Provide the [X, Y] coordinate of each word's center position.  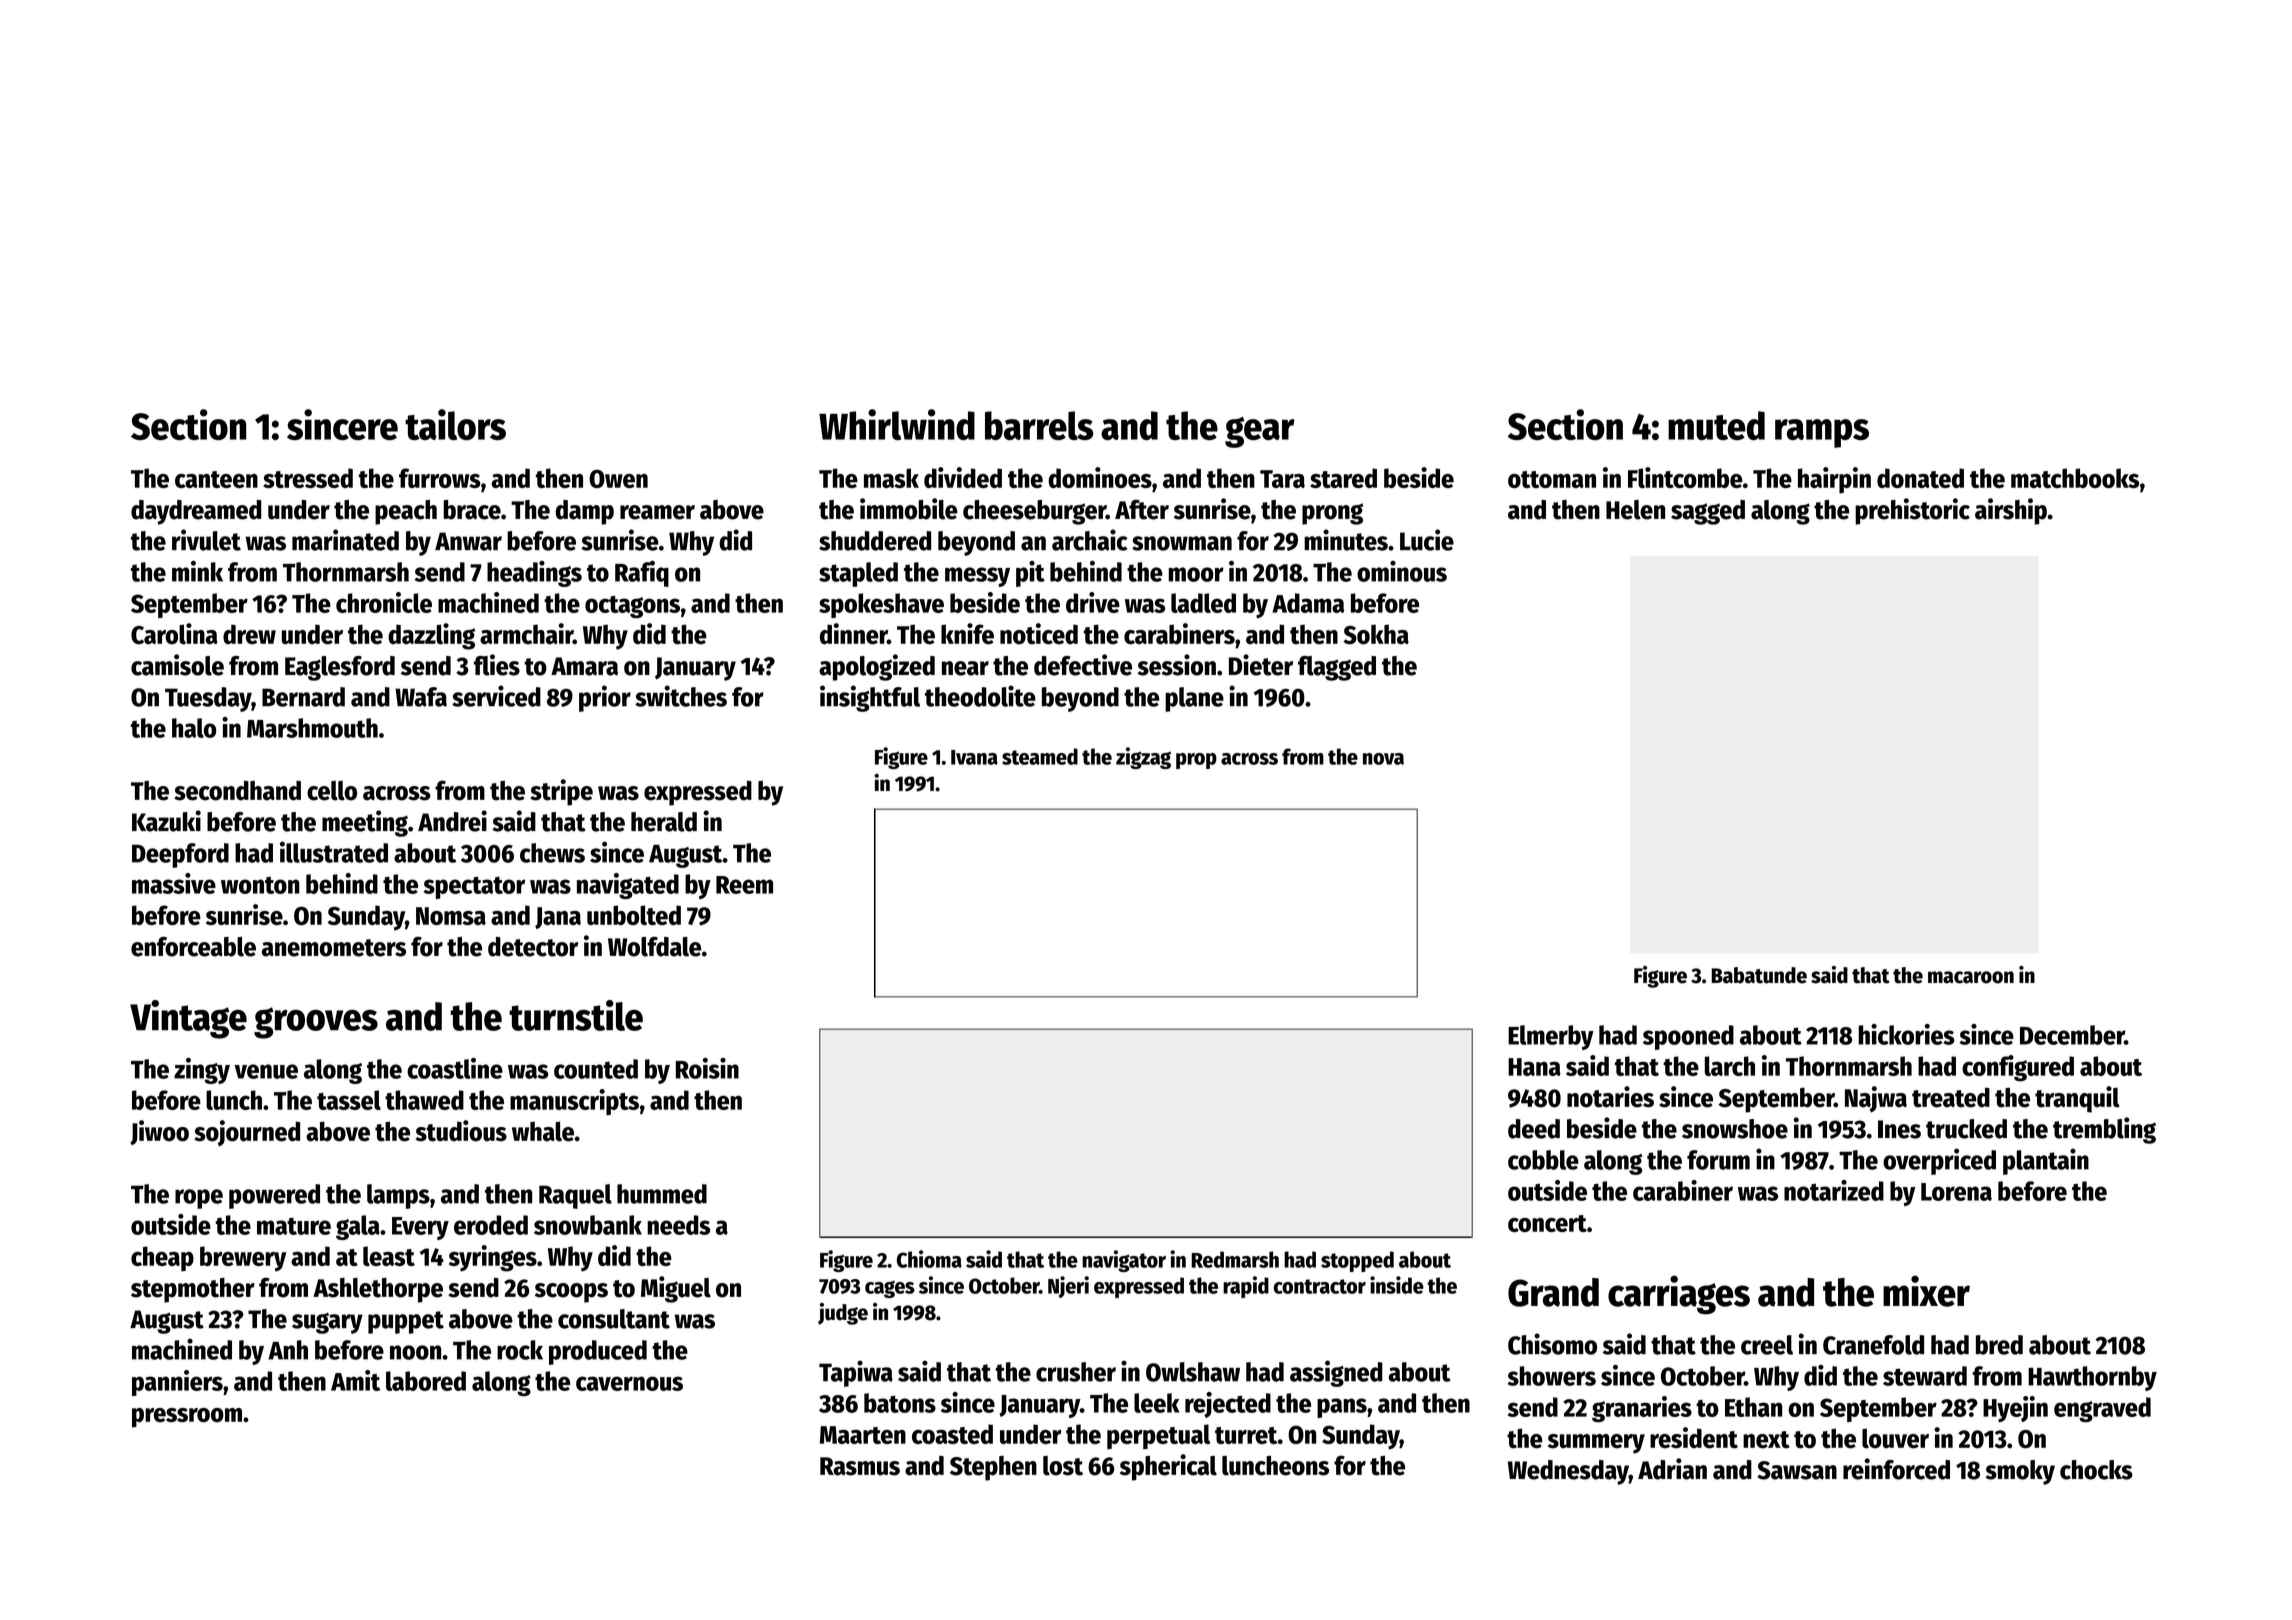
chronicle [384, 602]
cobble [1543, 1160]
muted [1716, 425]
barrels [1039, 425]
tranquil [2077, 1099]
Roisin [707, 1068]
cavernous [629, 1383]
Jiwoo [159, 1132]
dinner [853, 634]
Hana [1534, 1067]
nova [1383, 759]
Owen [618, 478]
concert [1547, 1223]
